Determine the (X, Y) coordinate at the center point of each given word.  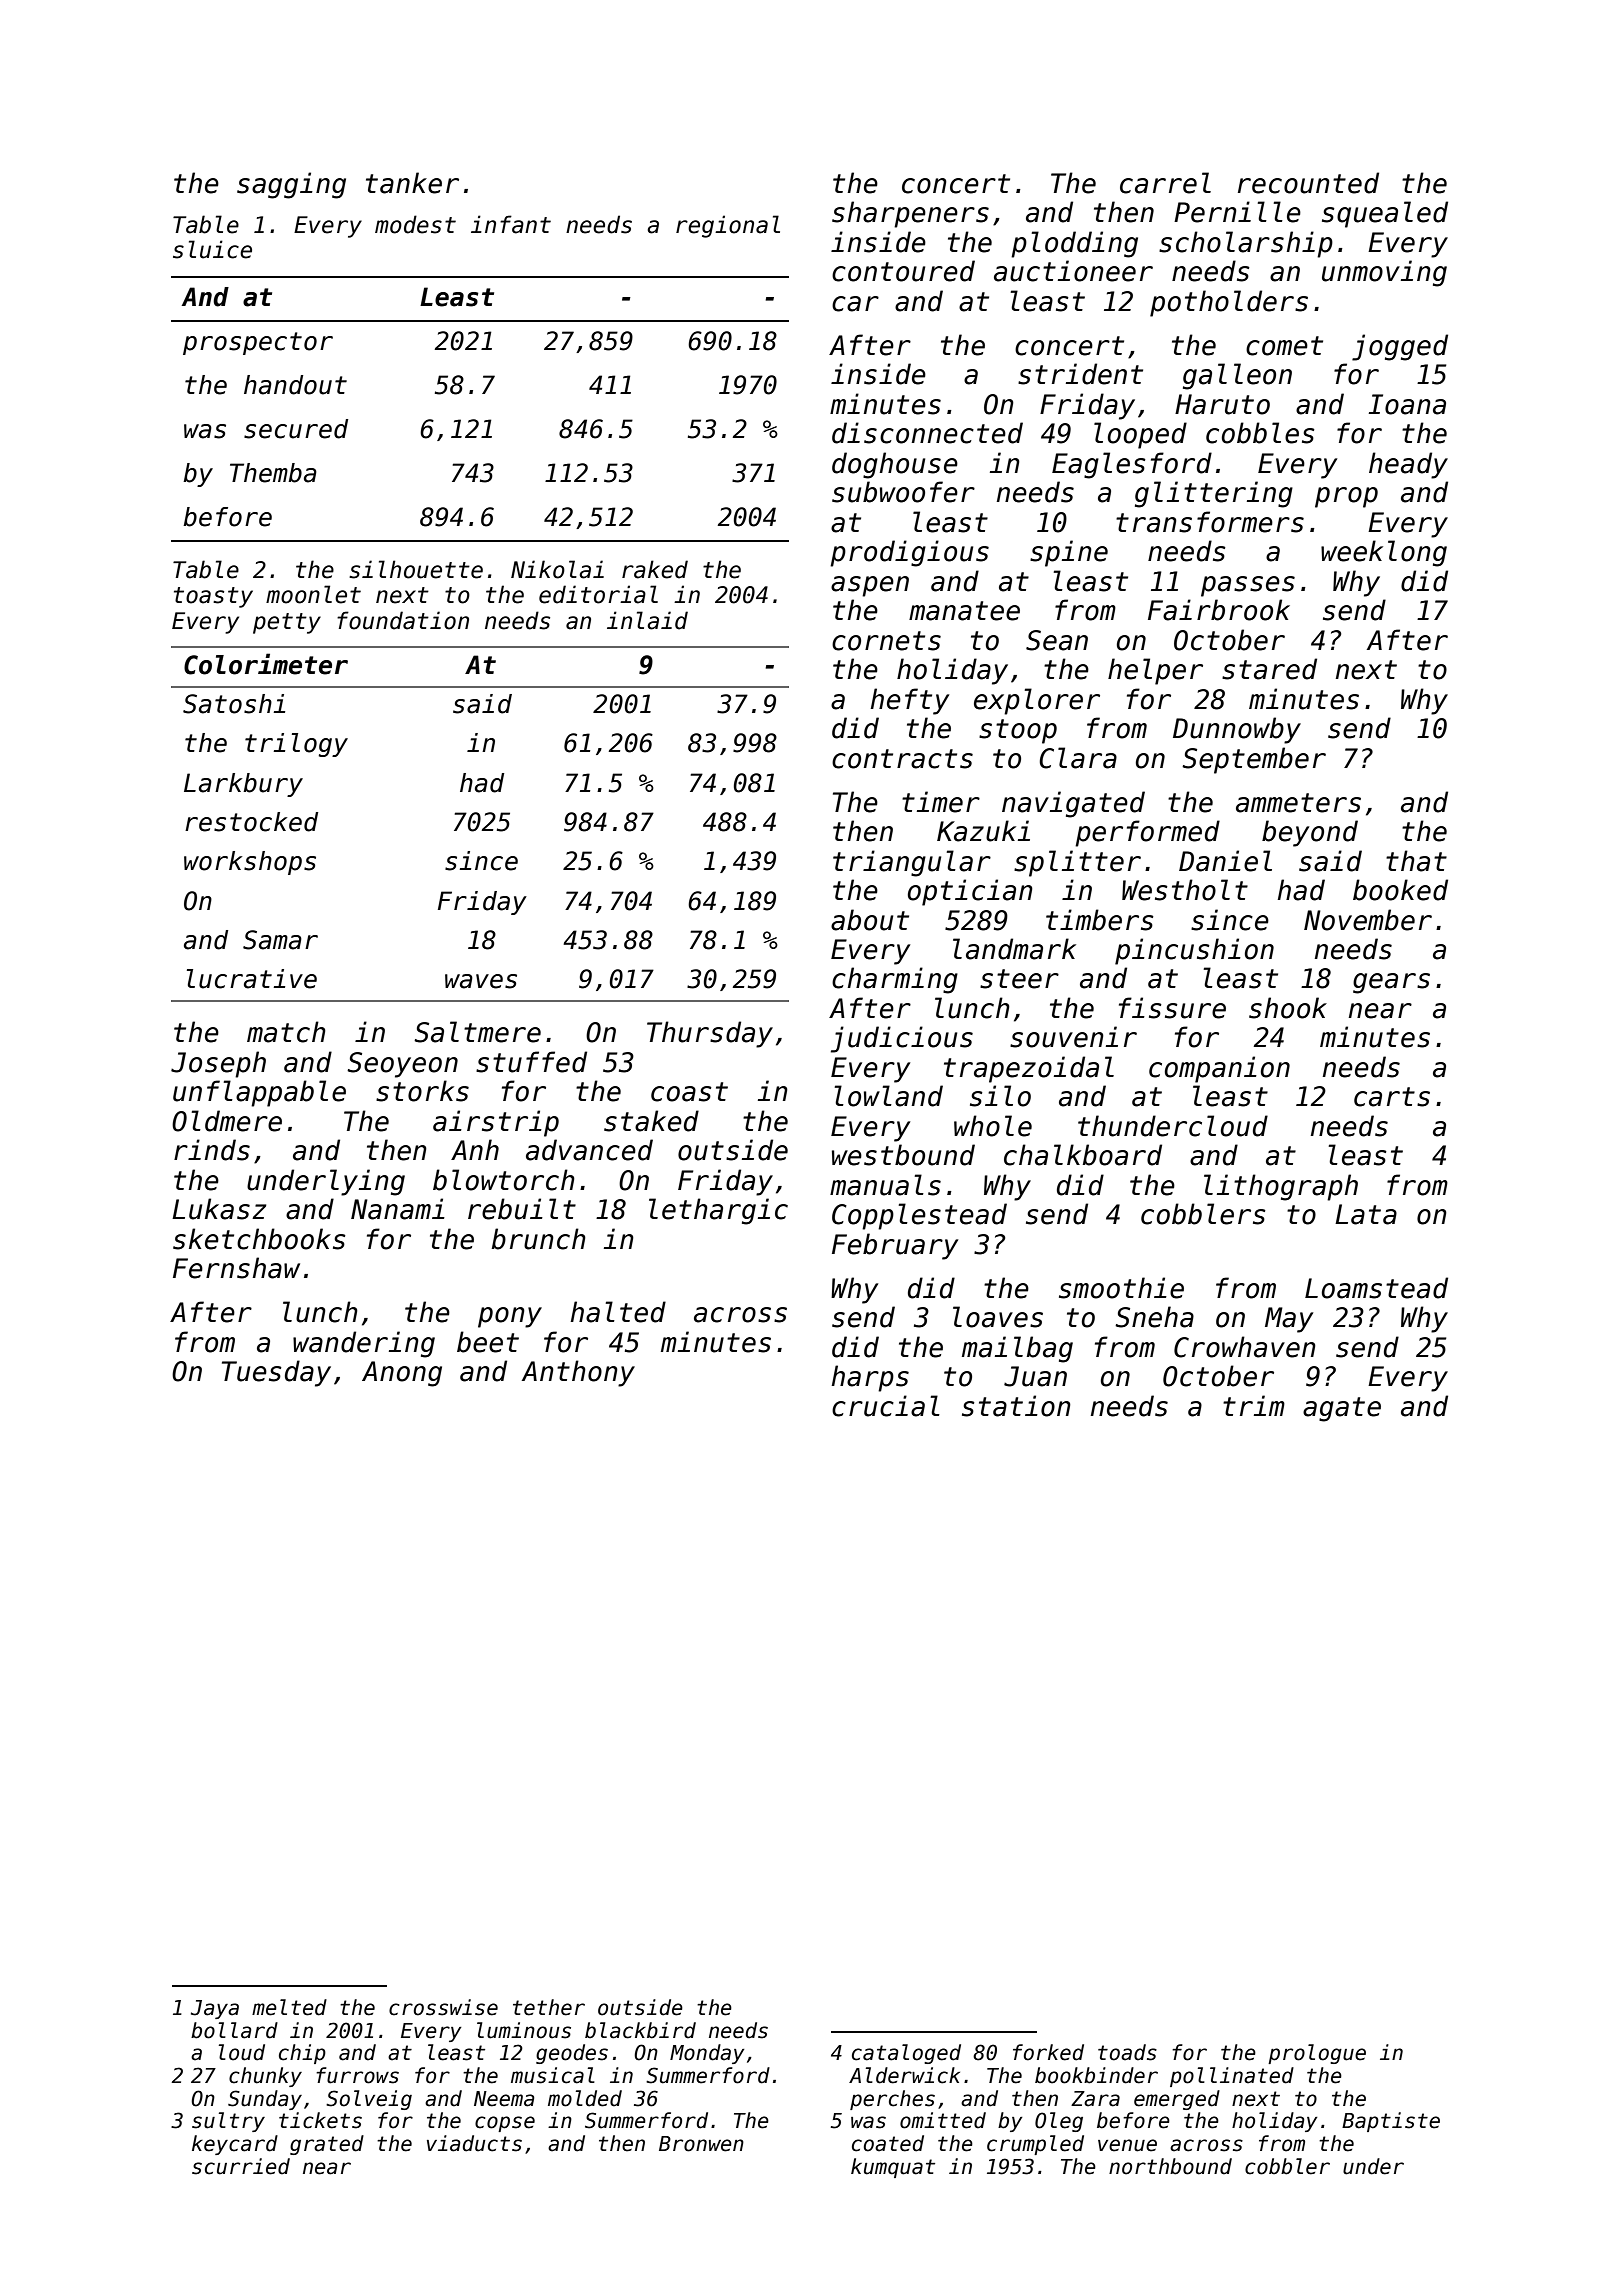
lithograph (1281, 1187)
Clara (1078, 758)
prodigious (909, 553)
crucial (886, 1406)
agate (1342, 1409)
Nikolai (557, 569)
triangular (912, 863)
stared (1269, 669)
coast (689, 1092)
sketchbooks (259, 1239)
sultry (228, 2122)
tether (549, 2007)
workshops (250, 863)
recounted (1308, 183)
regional (728, 226)
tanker (412, 183)
